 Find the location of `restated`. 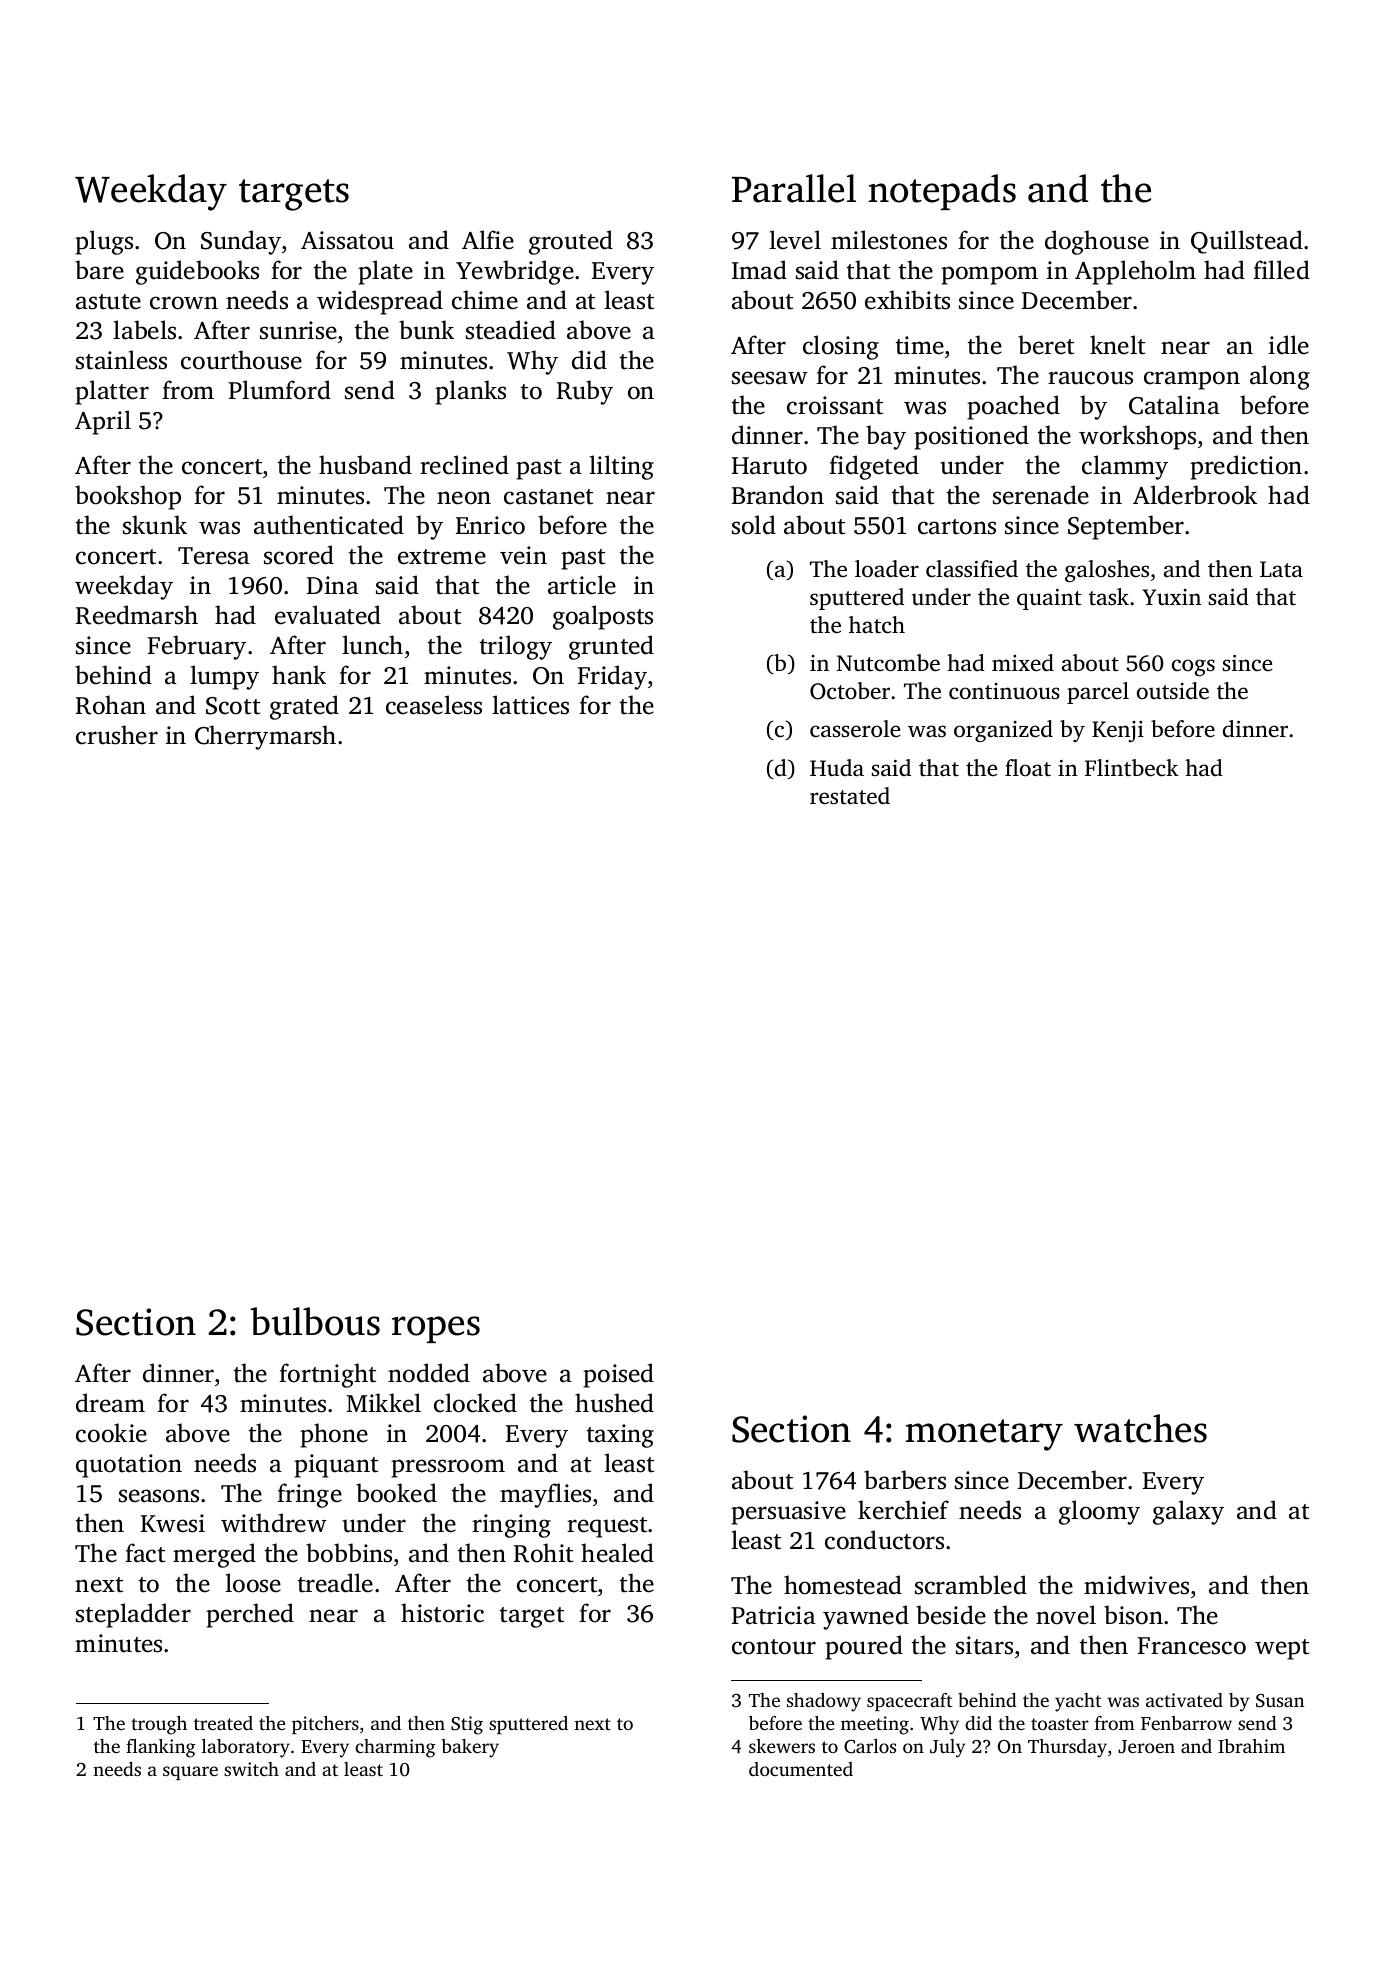

restated is located at coordinates (850, 796).
